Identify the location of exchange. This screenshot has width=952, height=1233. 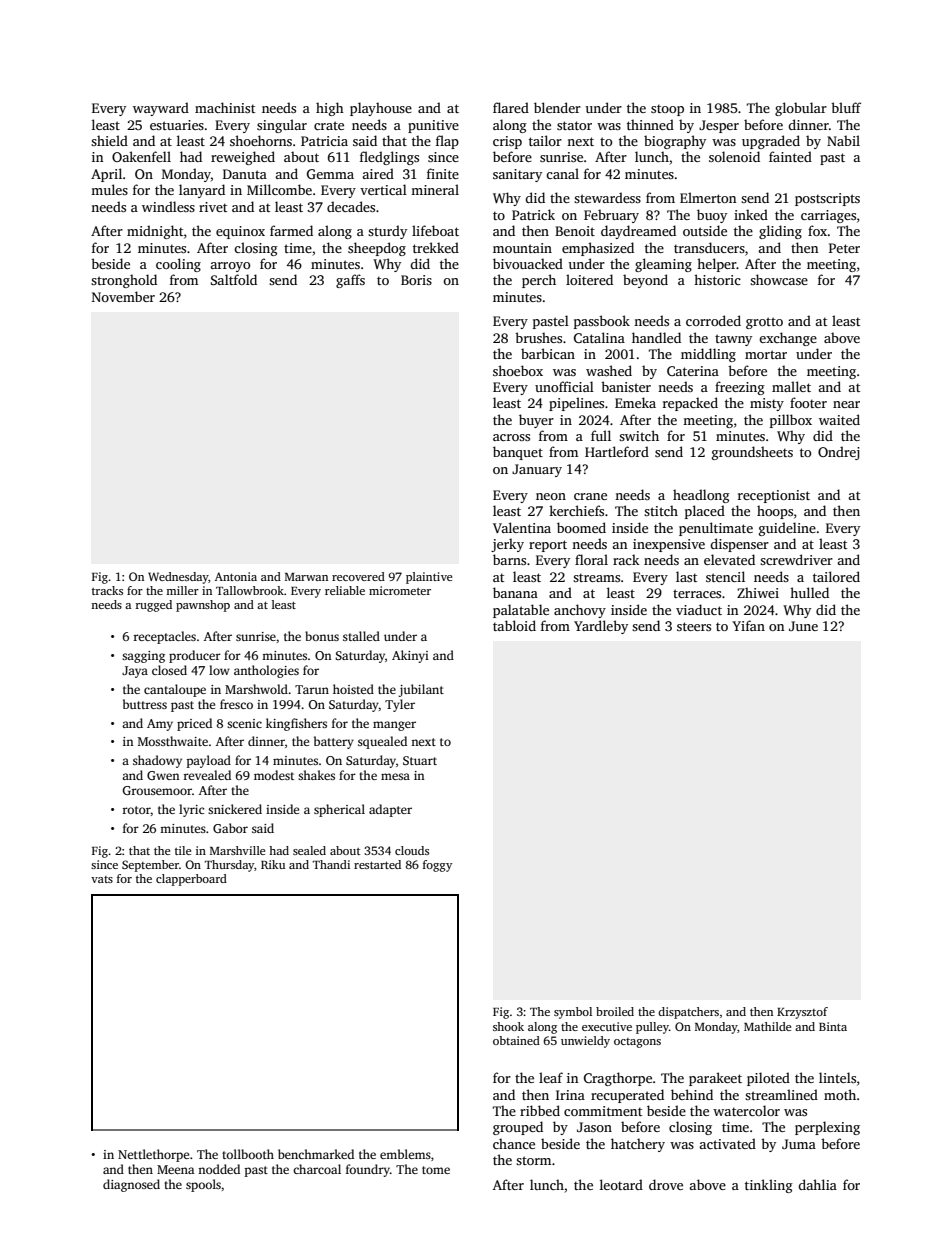
(788, 339).
